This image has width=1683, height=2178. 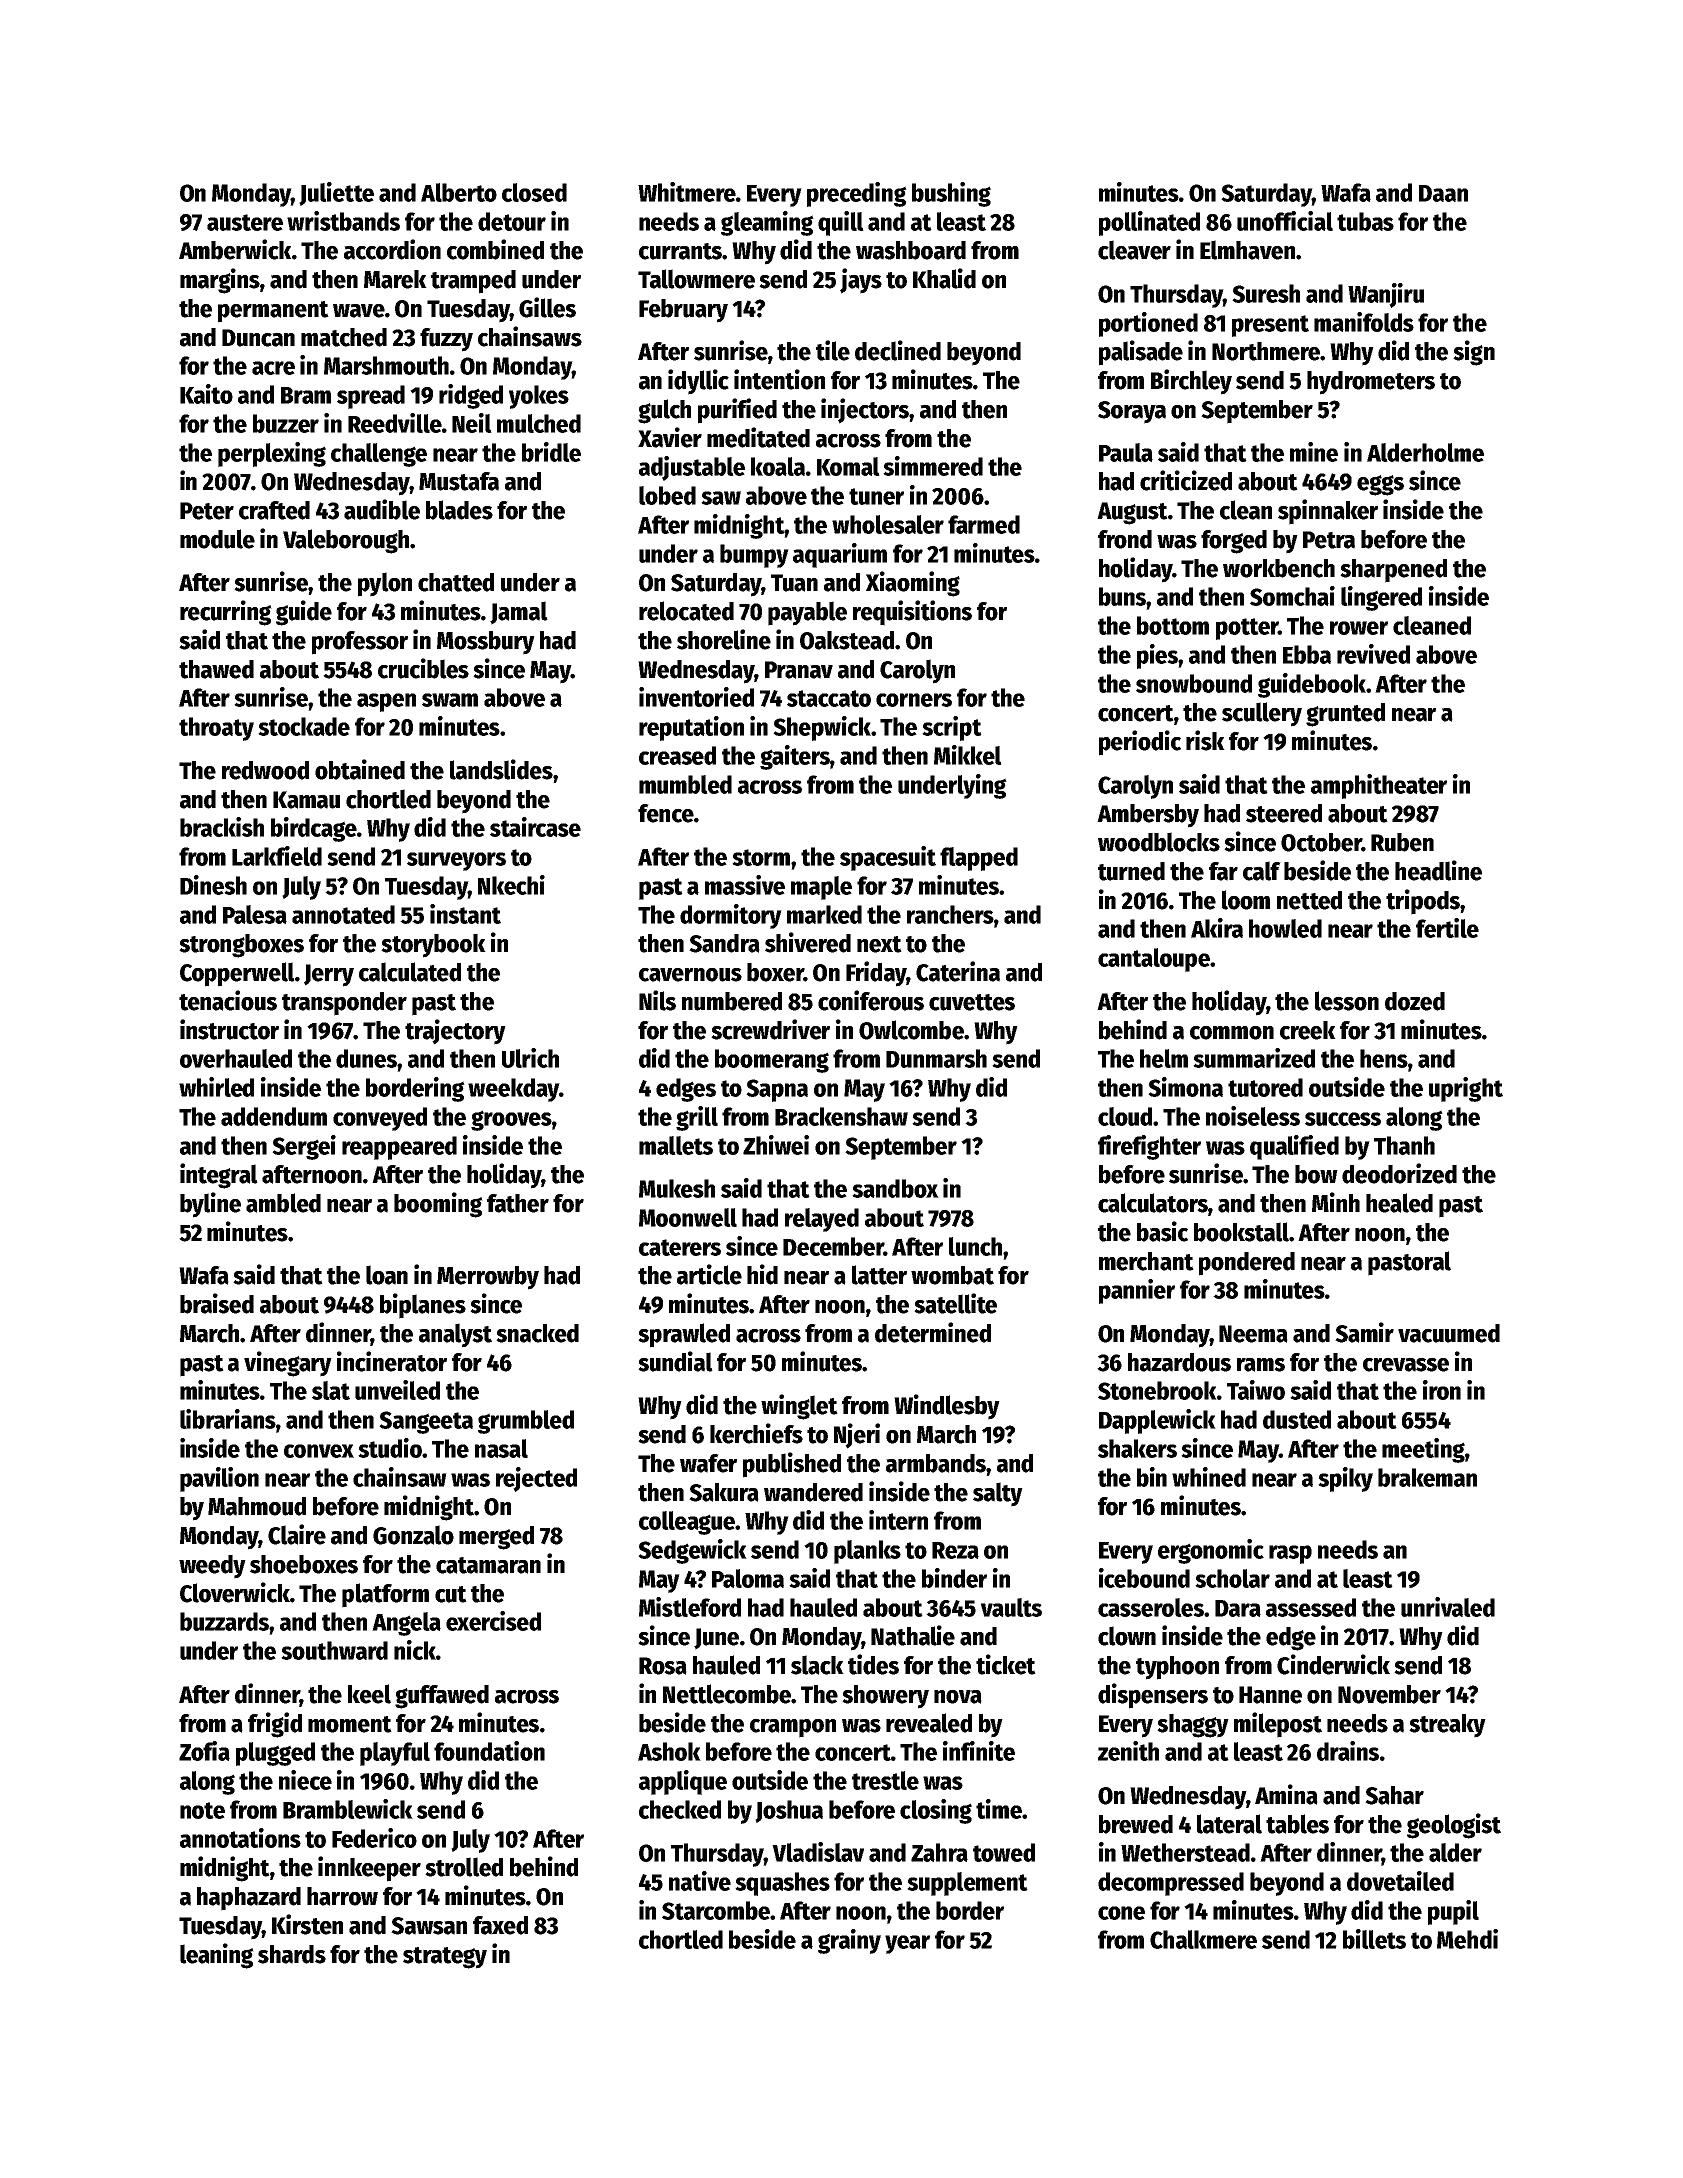 I want to click on Akira, so click(x=1217, y=928).
